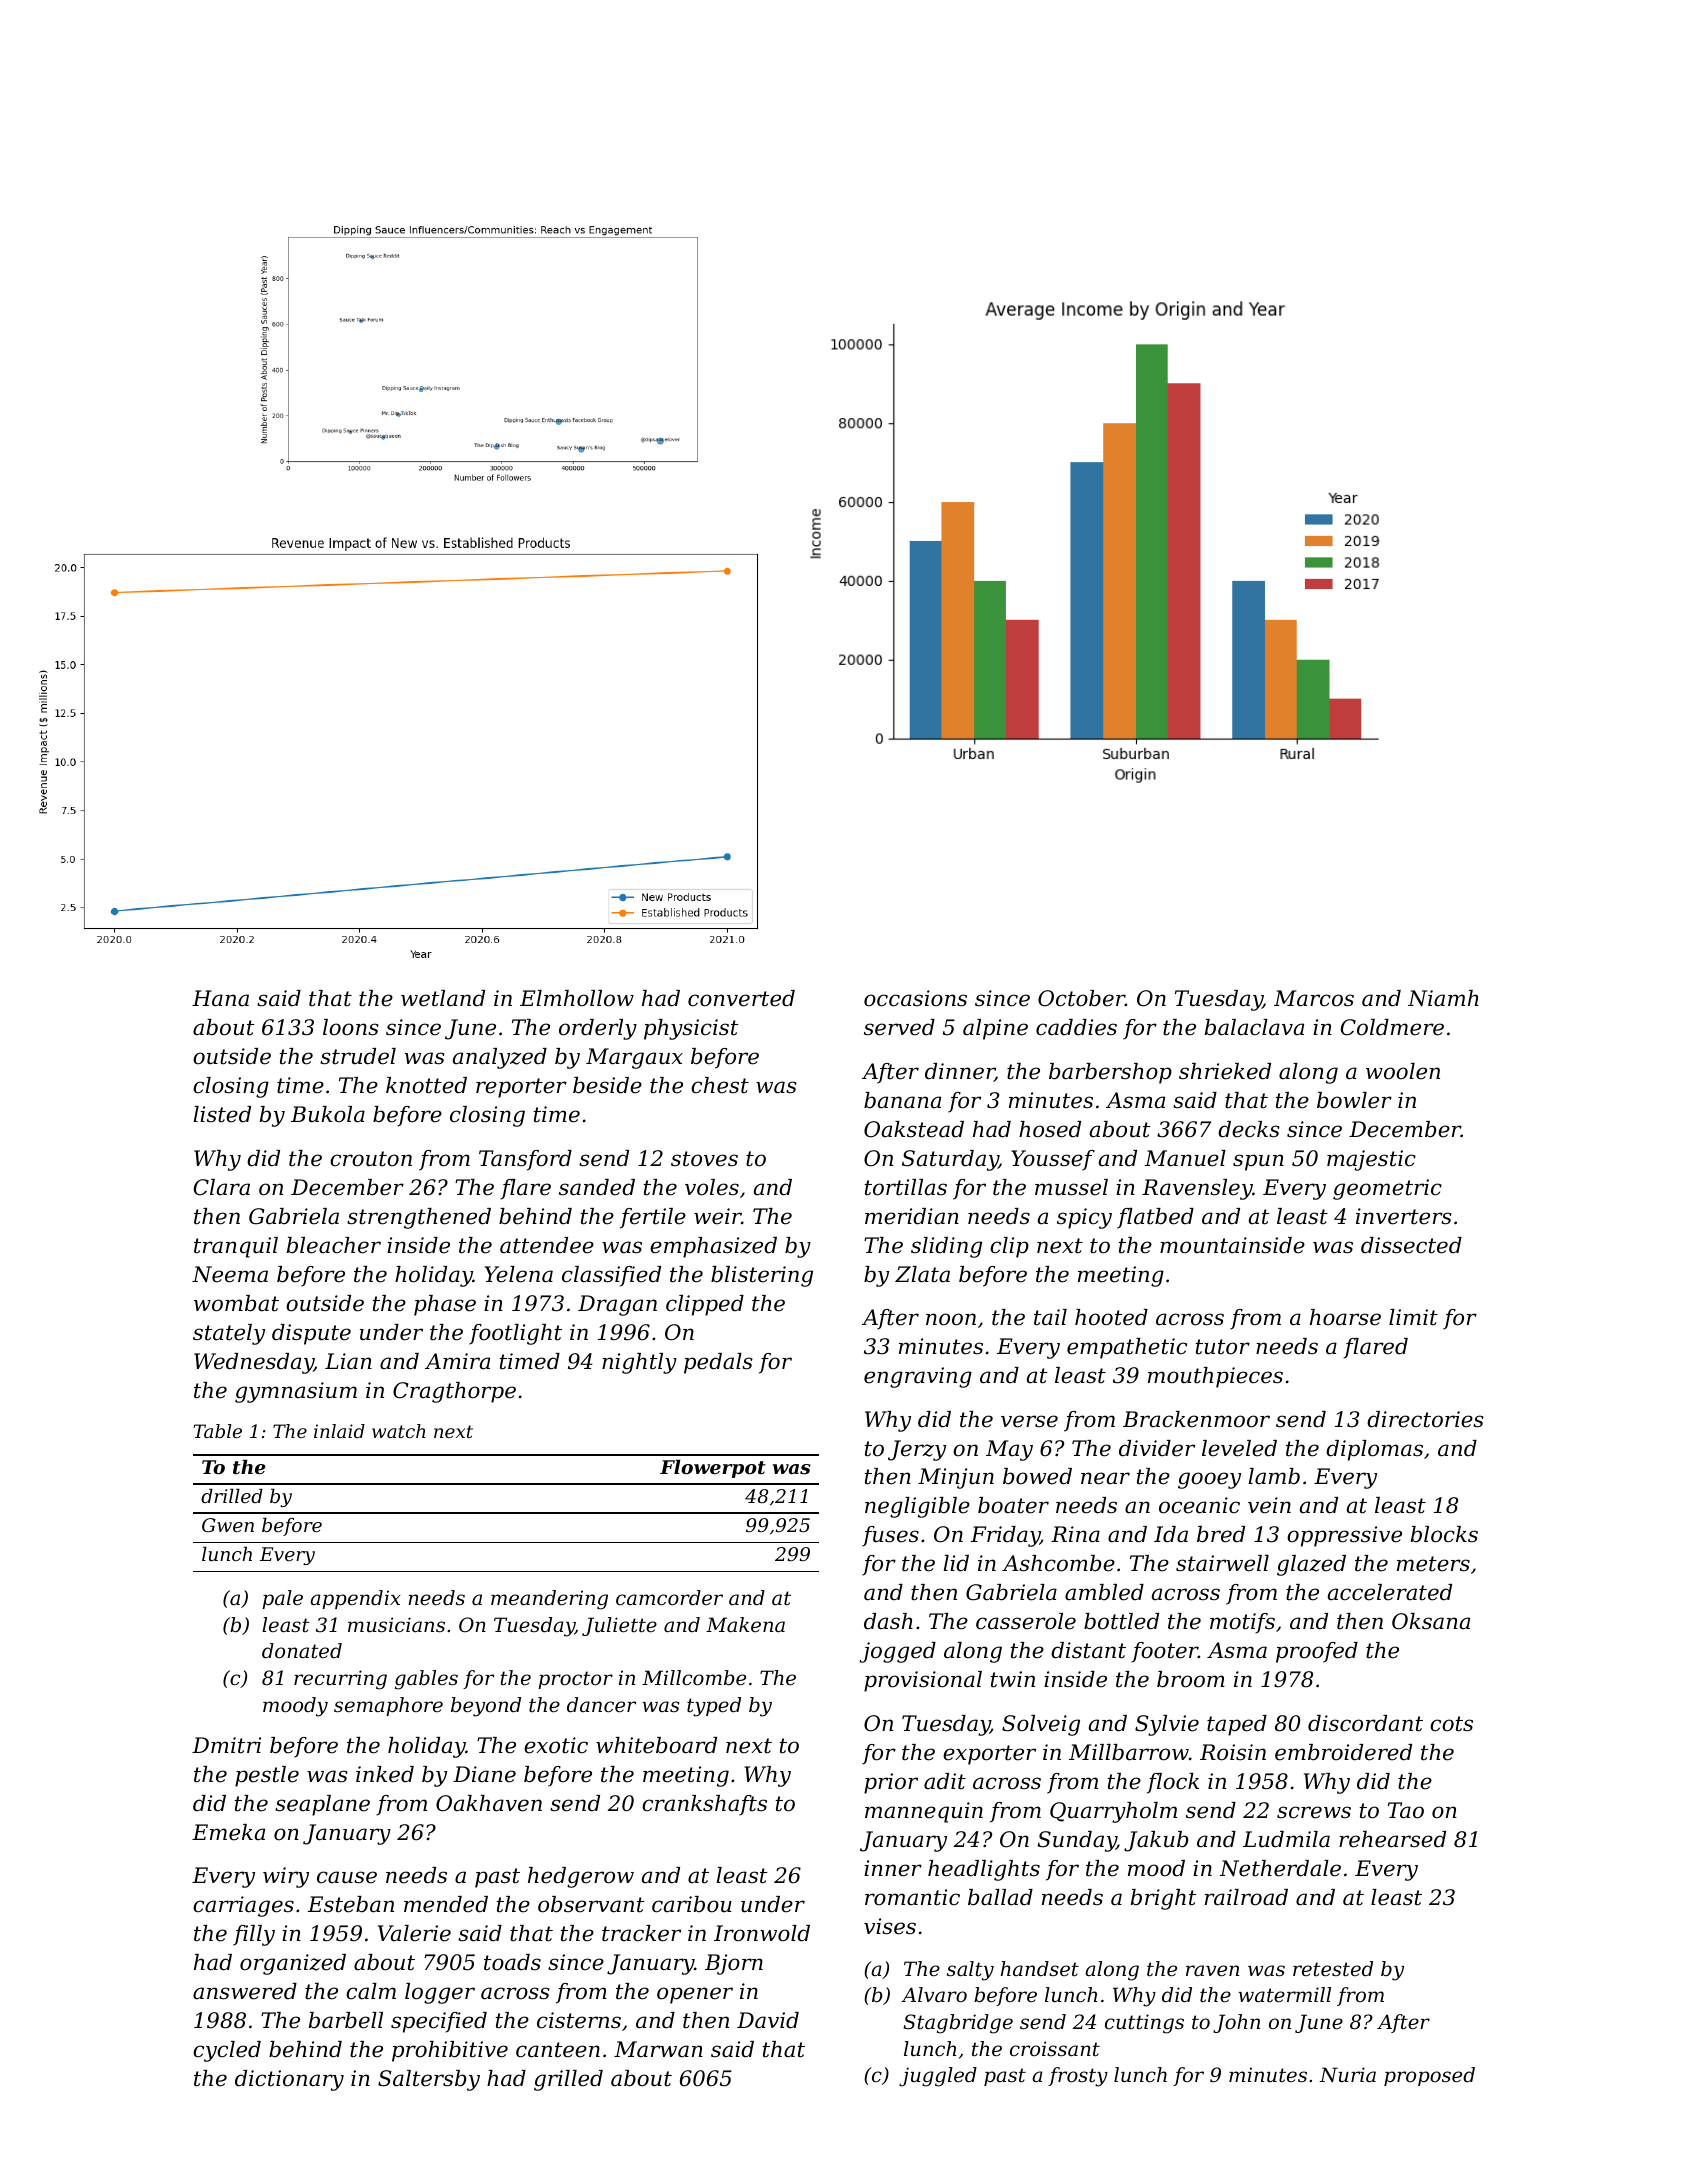 The width and height of the screenshot is (1683, 2178). I want to click on Gwen, so click(228, 1525).
